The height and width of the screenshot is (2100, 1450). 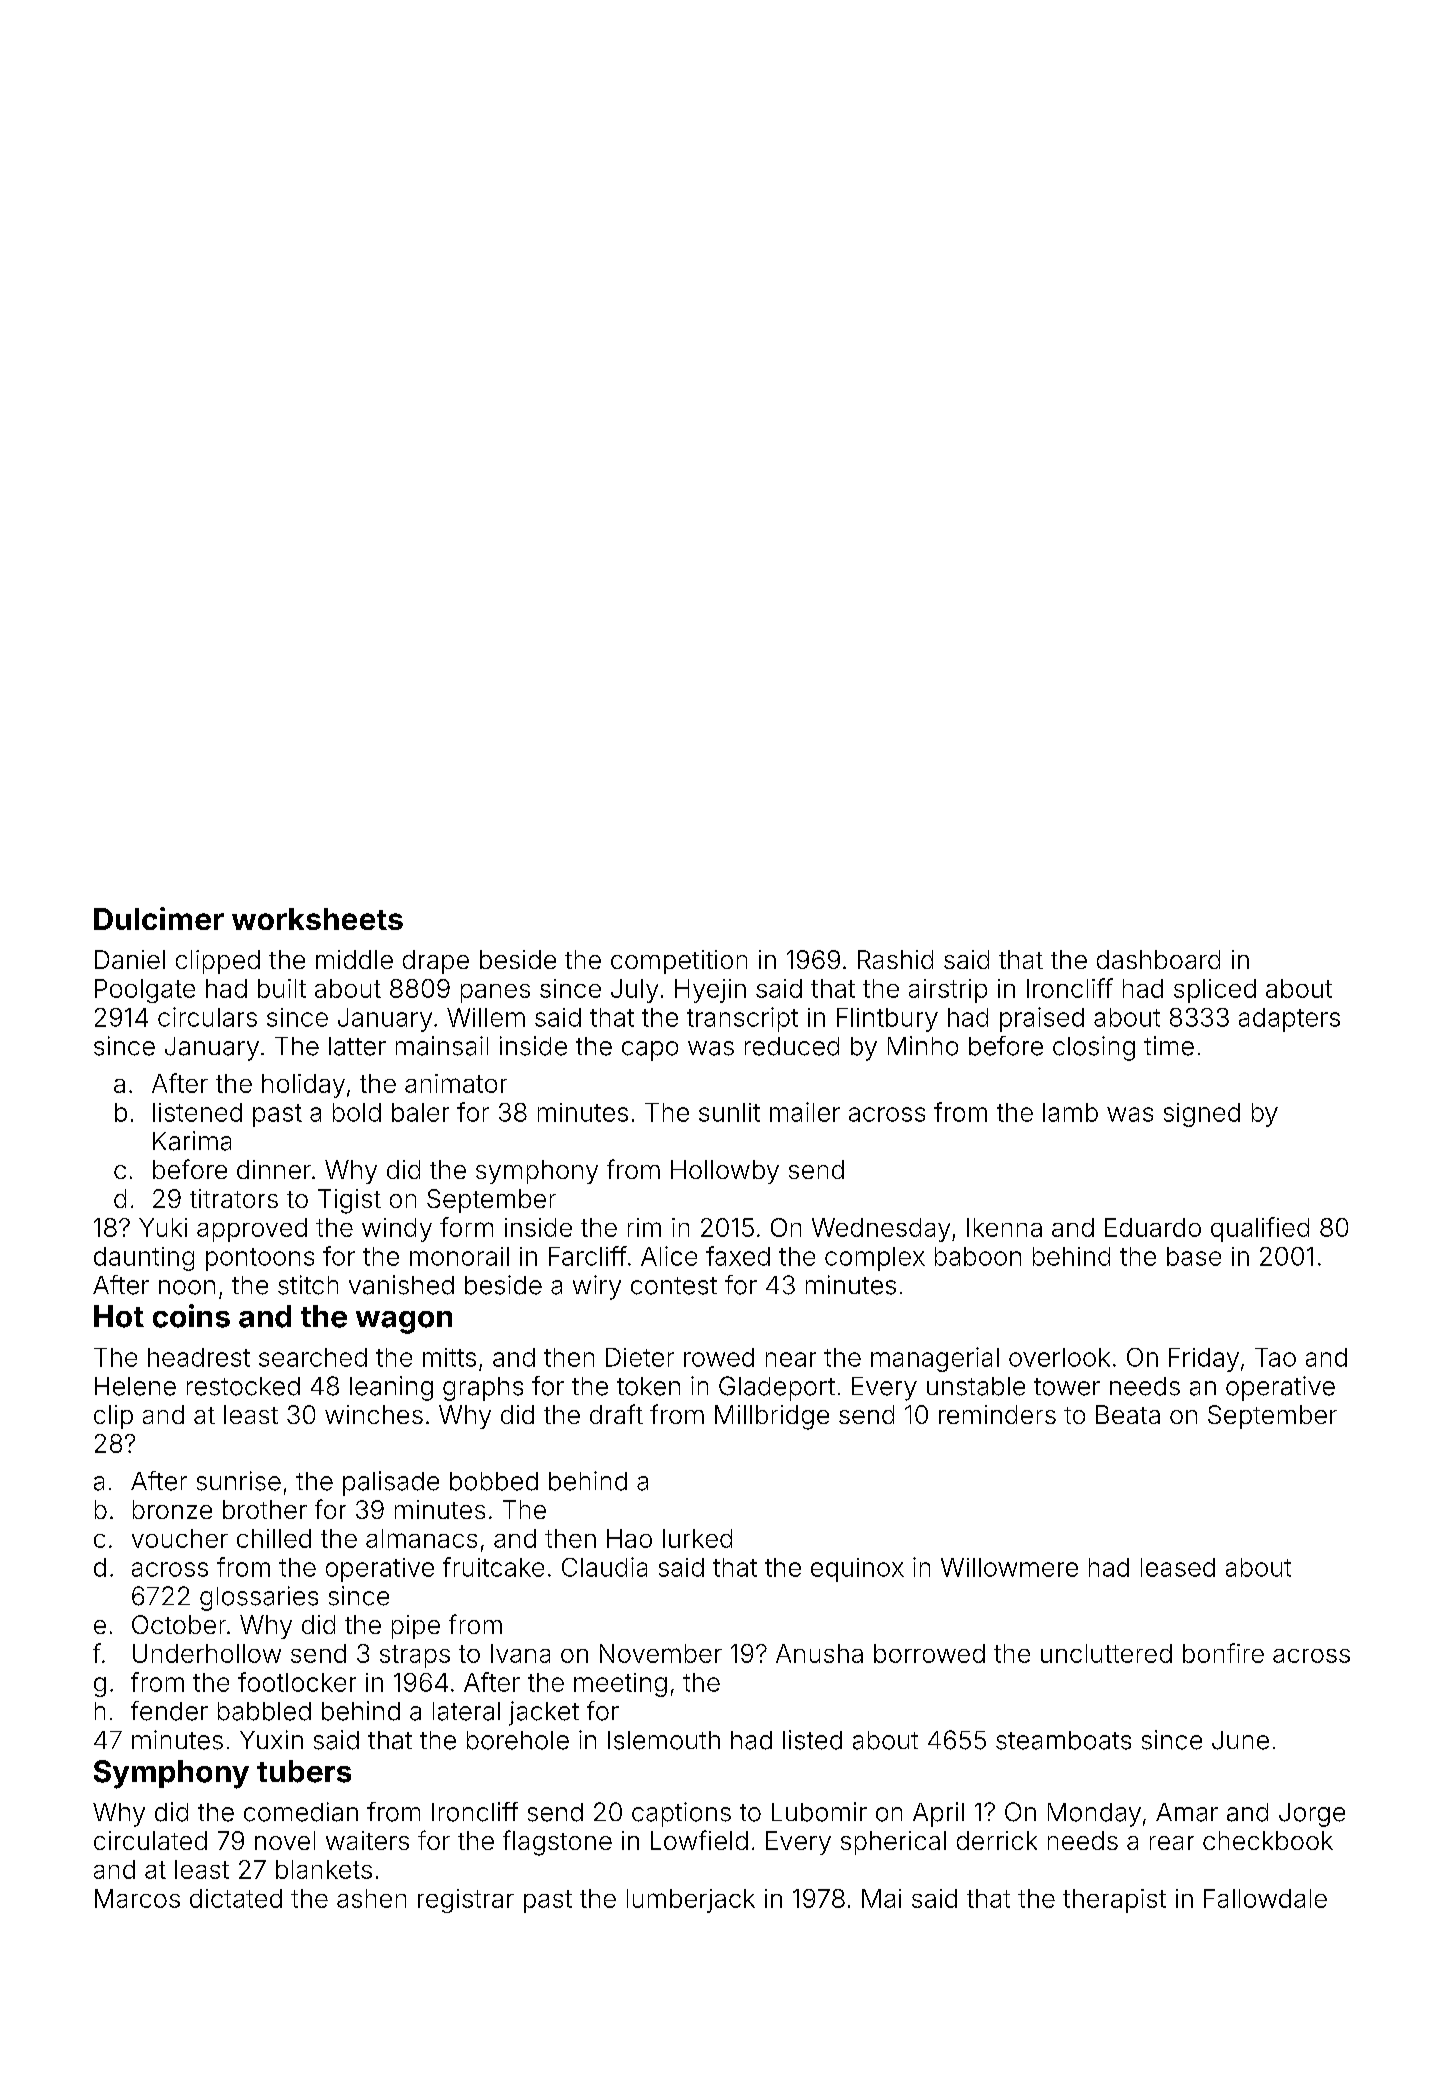 I want to click on contest, so click(x=674, y=1286).
